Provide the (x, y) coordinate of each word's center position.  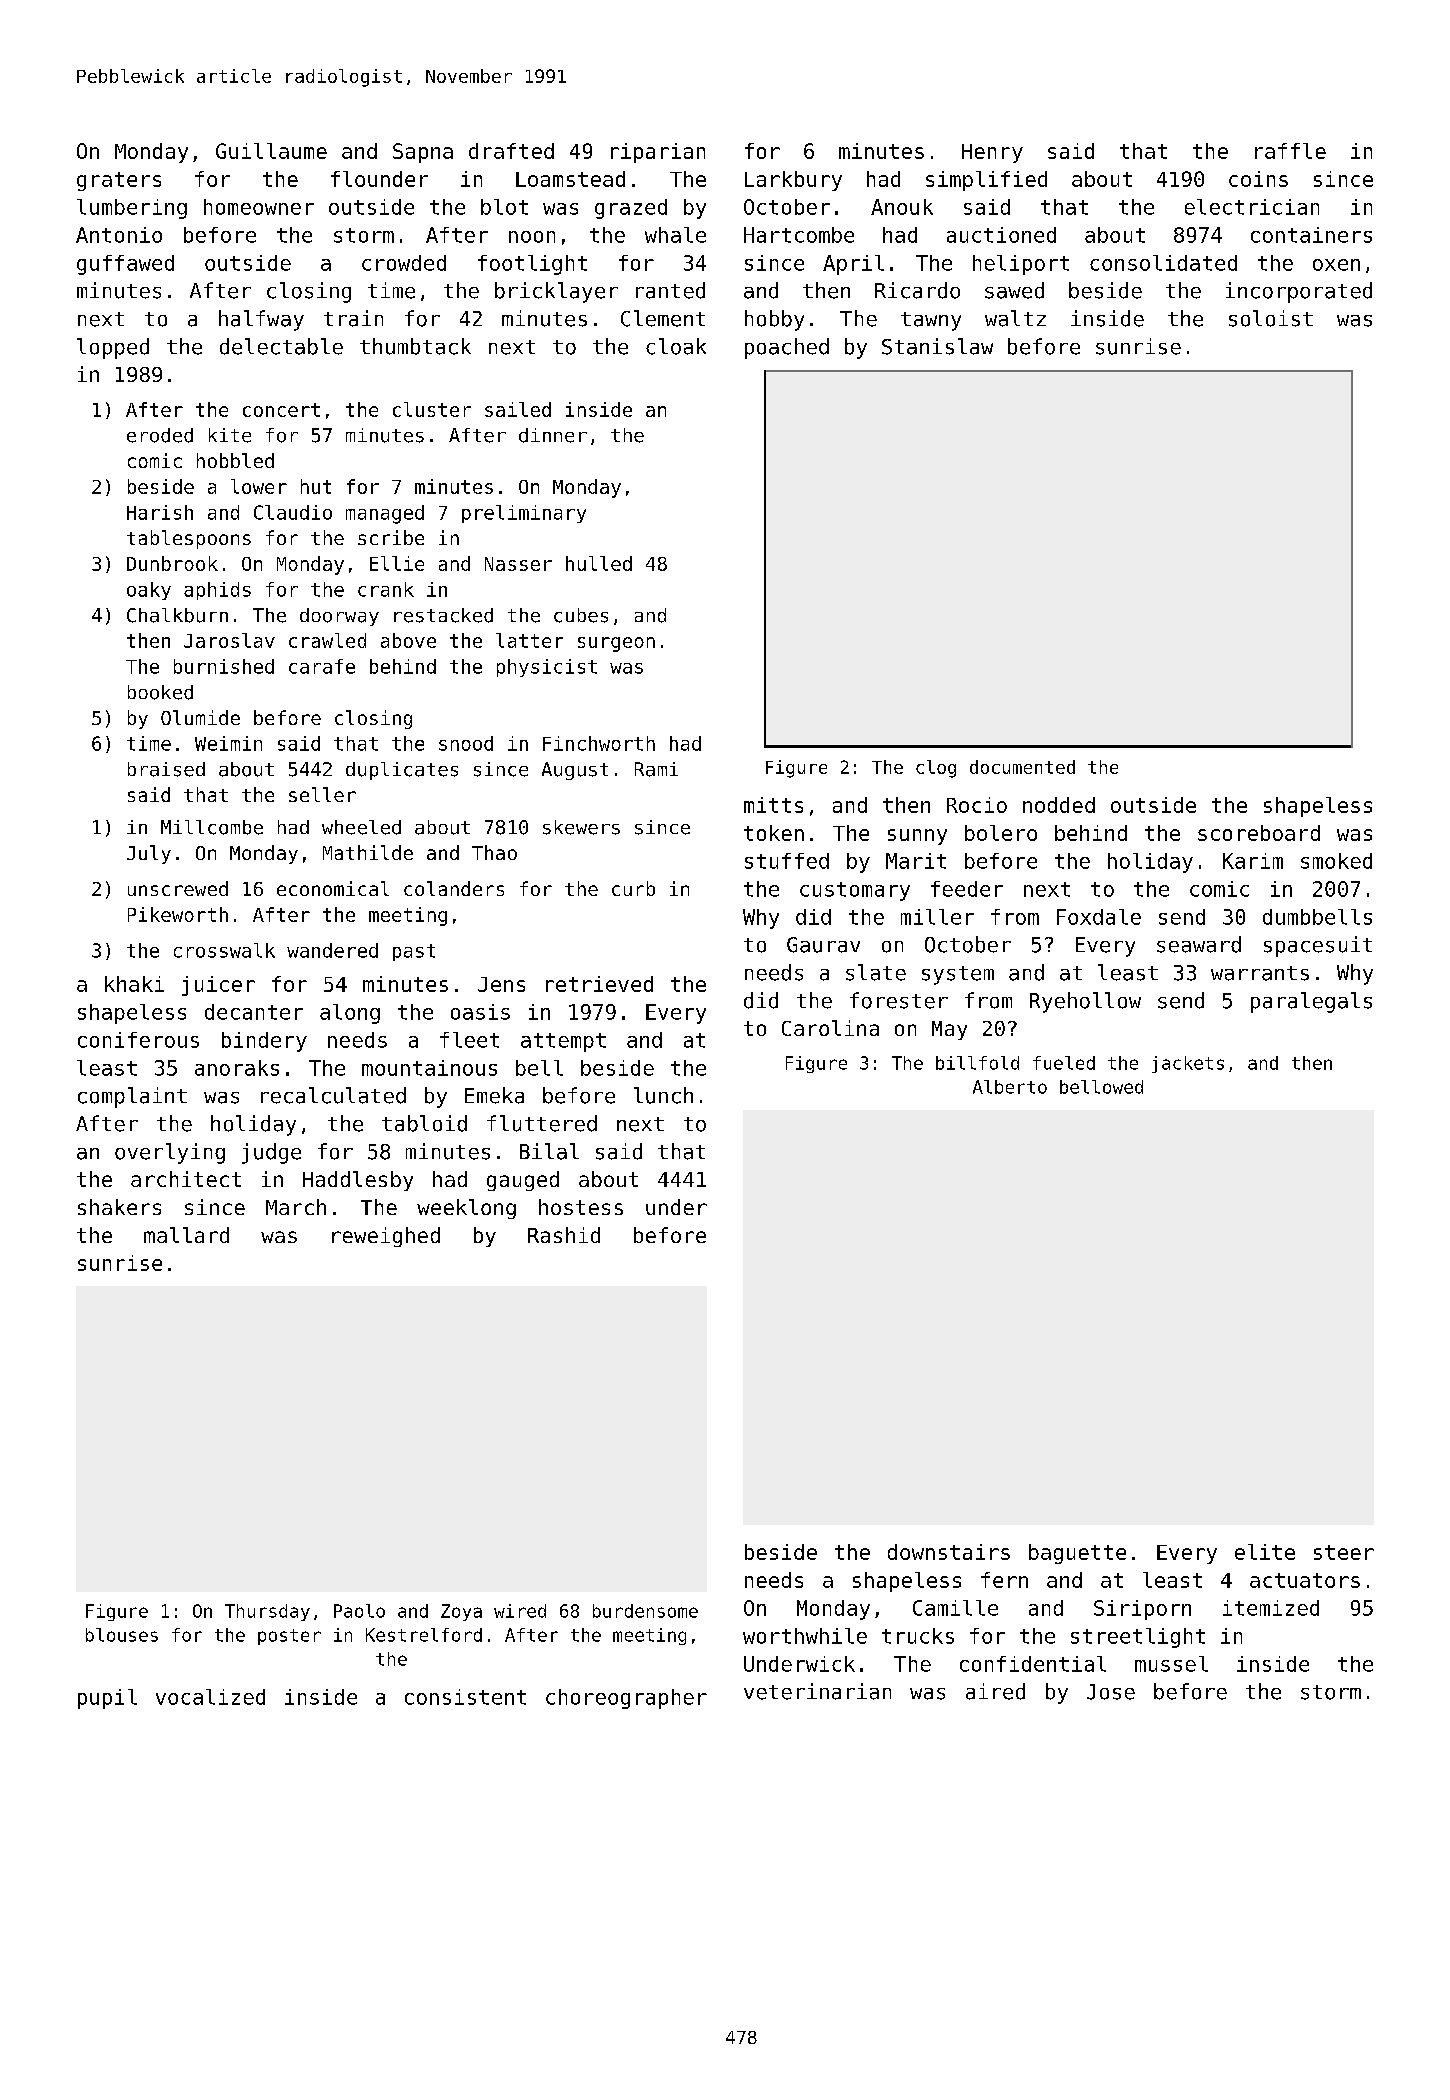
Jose (1111, 1692)
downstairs (949, 1552)
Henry (992, 153)
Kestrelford (424, 1635)
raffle (1290, 151)
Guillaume (271, 151)
